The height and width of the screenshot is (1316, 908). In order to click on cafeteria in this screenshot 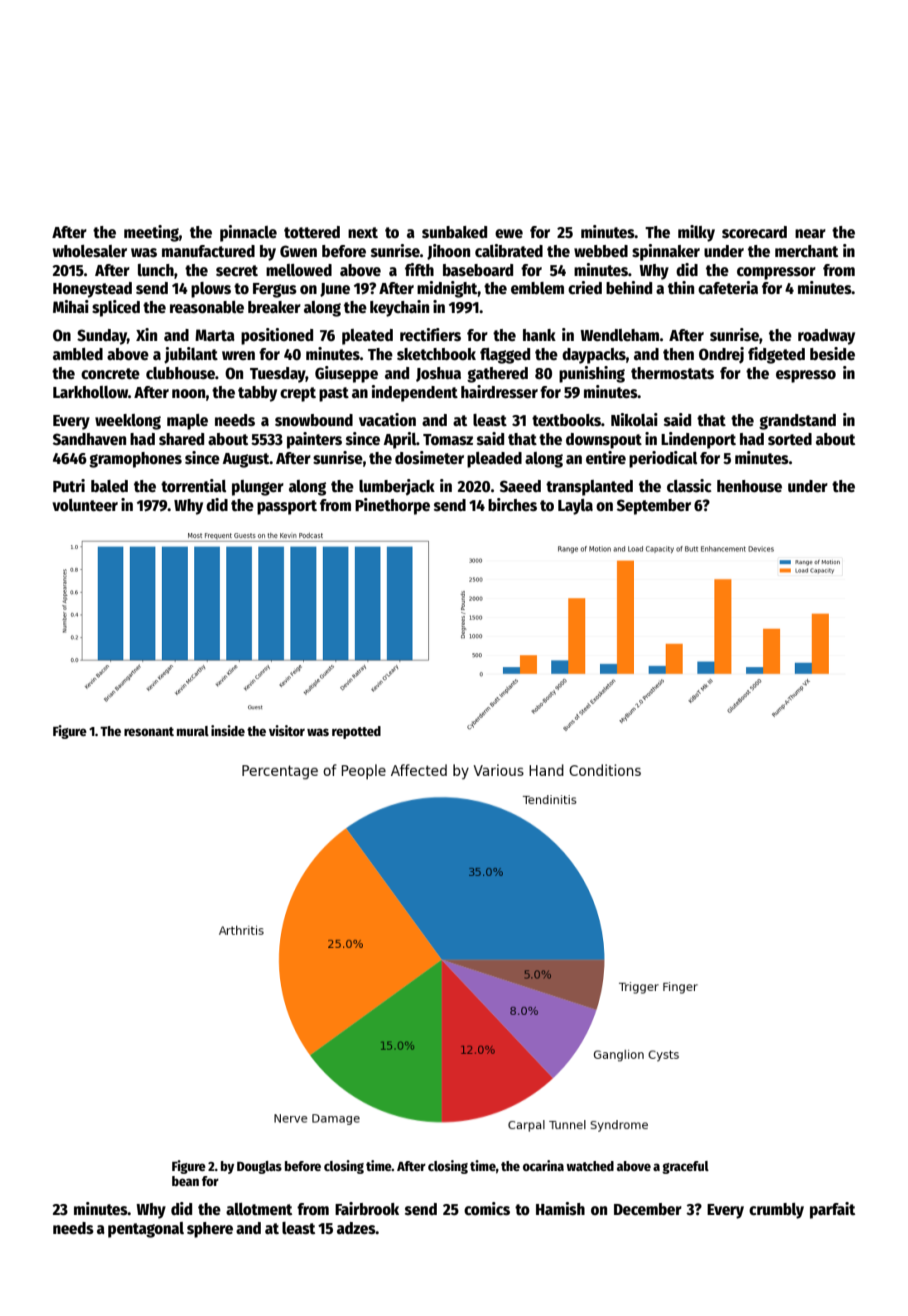, I will do `click(728, 288)`.
